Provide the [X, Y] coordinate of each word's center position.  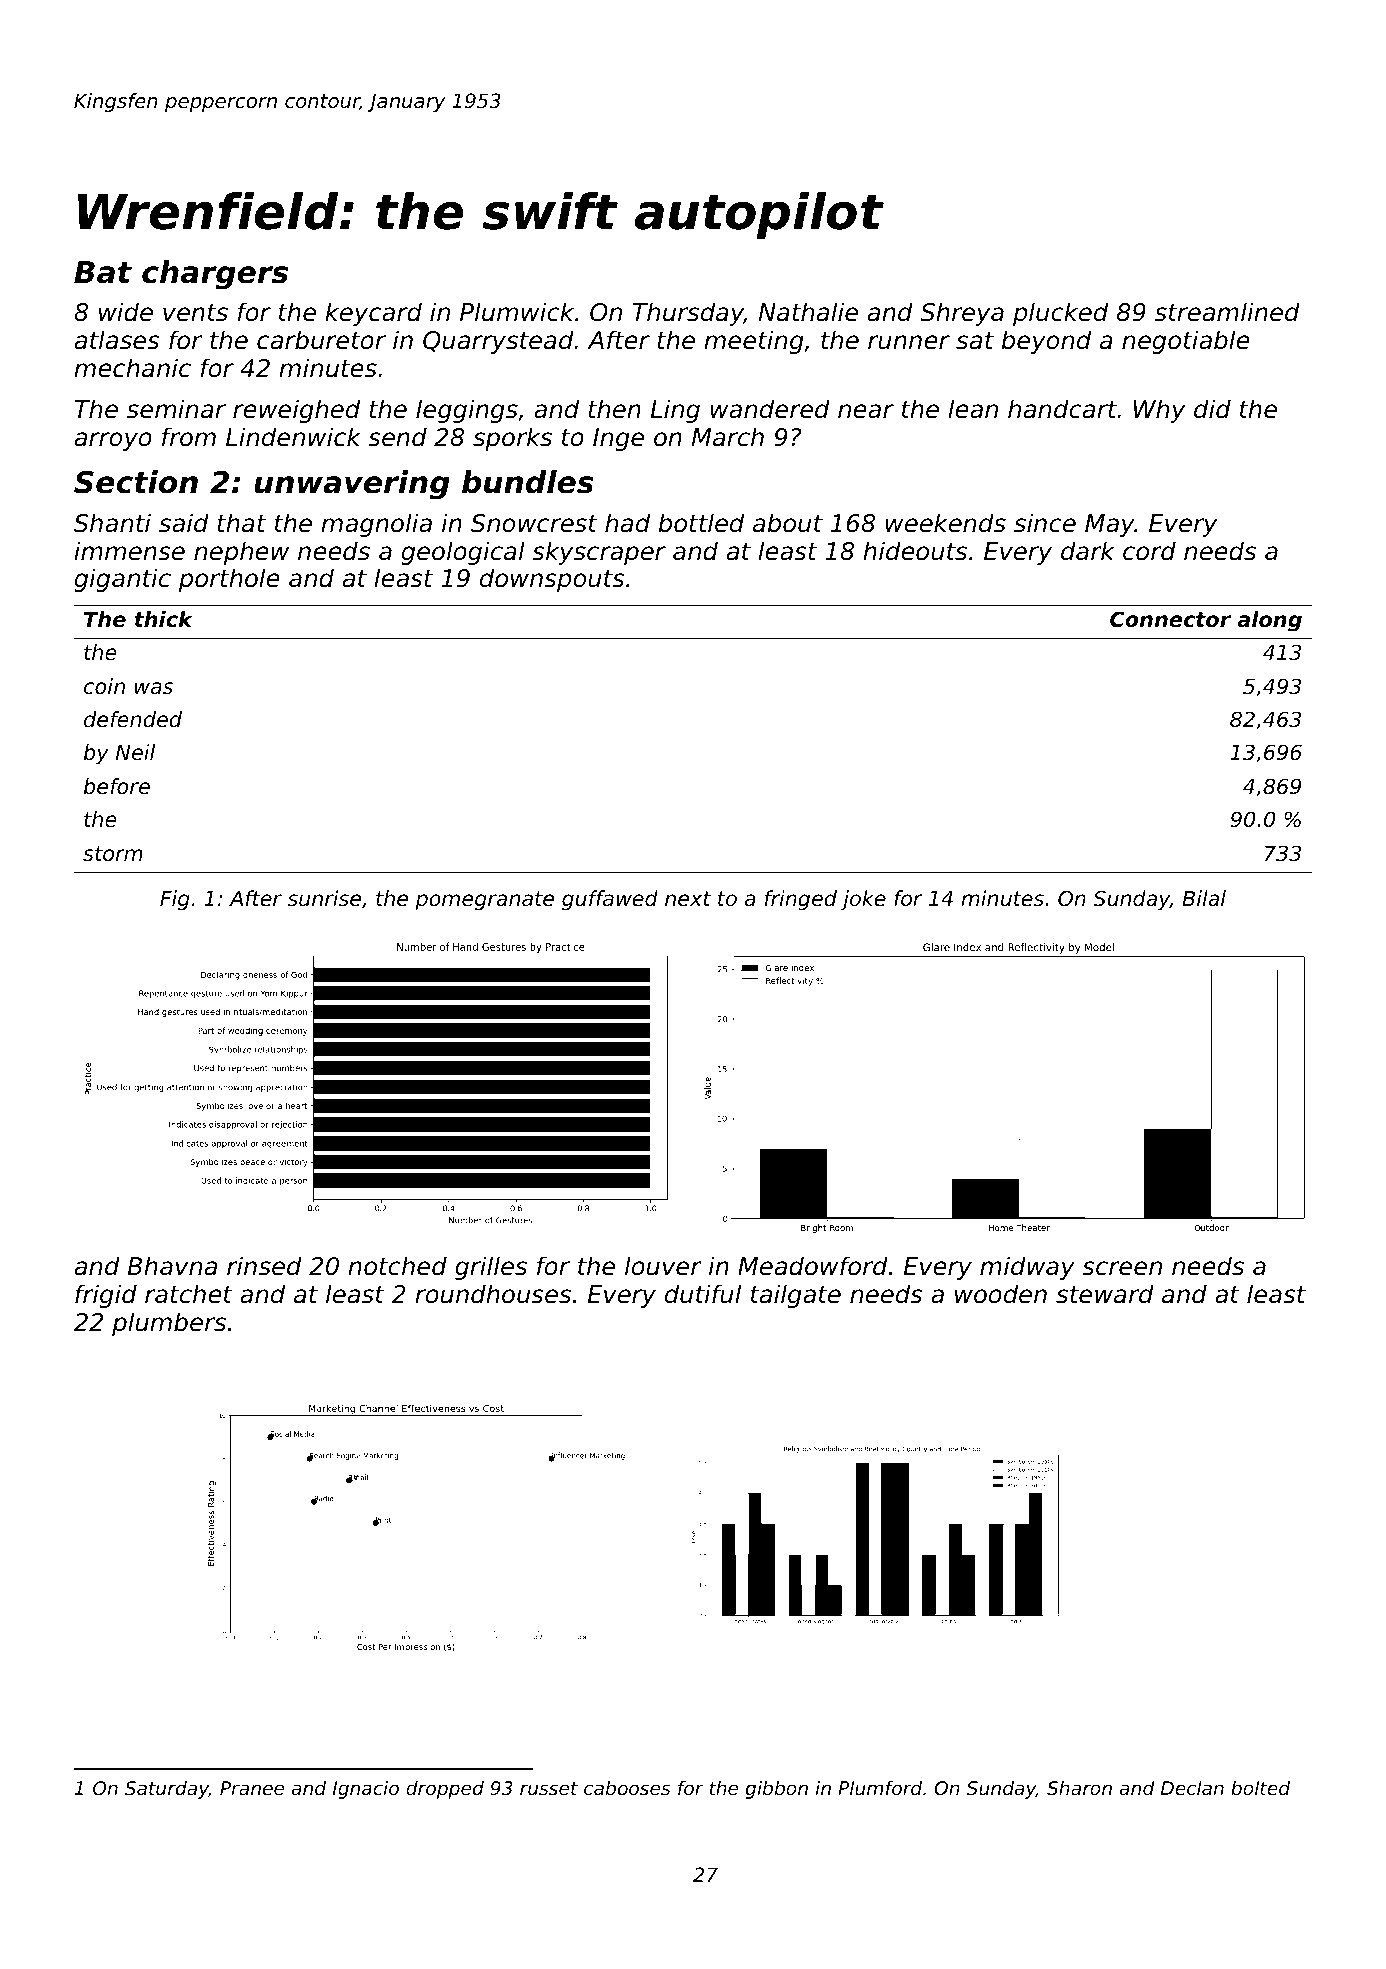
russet [549, 1788]
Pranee [252, 1788]
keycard [373, 314]
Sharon [1079, 1788]
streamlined [1227, 312]
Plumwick [517, 312]
